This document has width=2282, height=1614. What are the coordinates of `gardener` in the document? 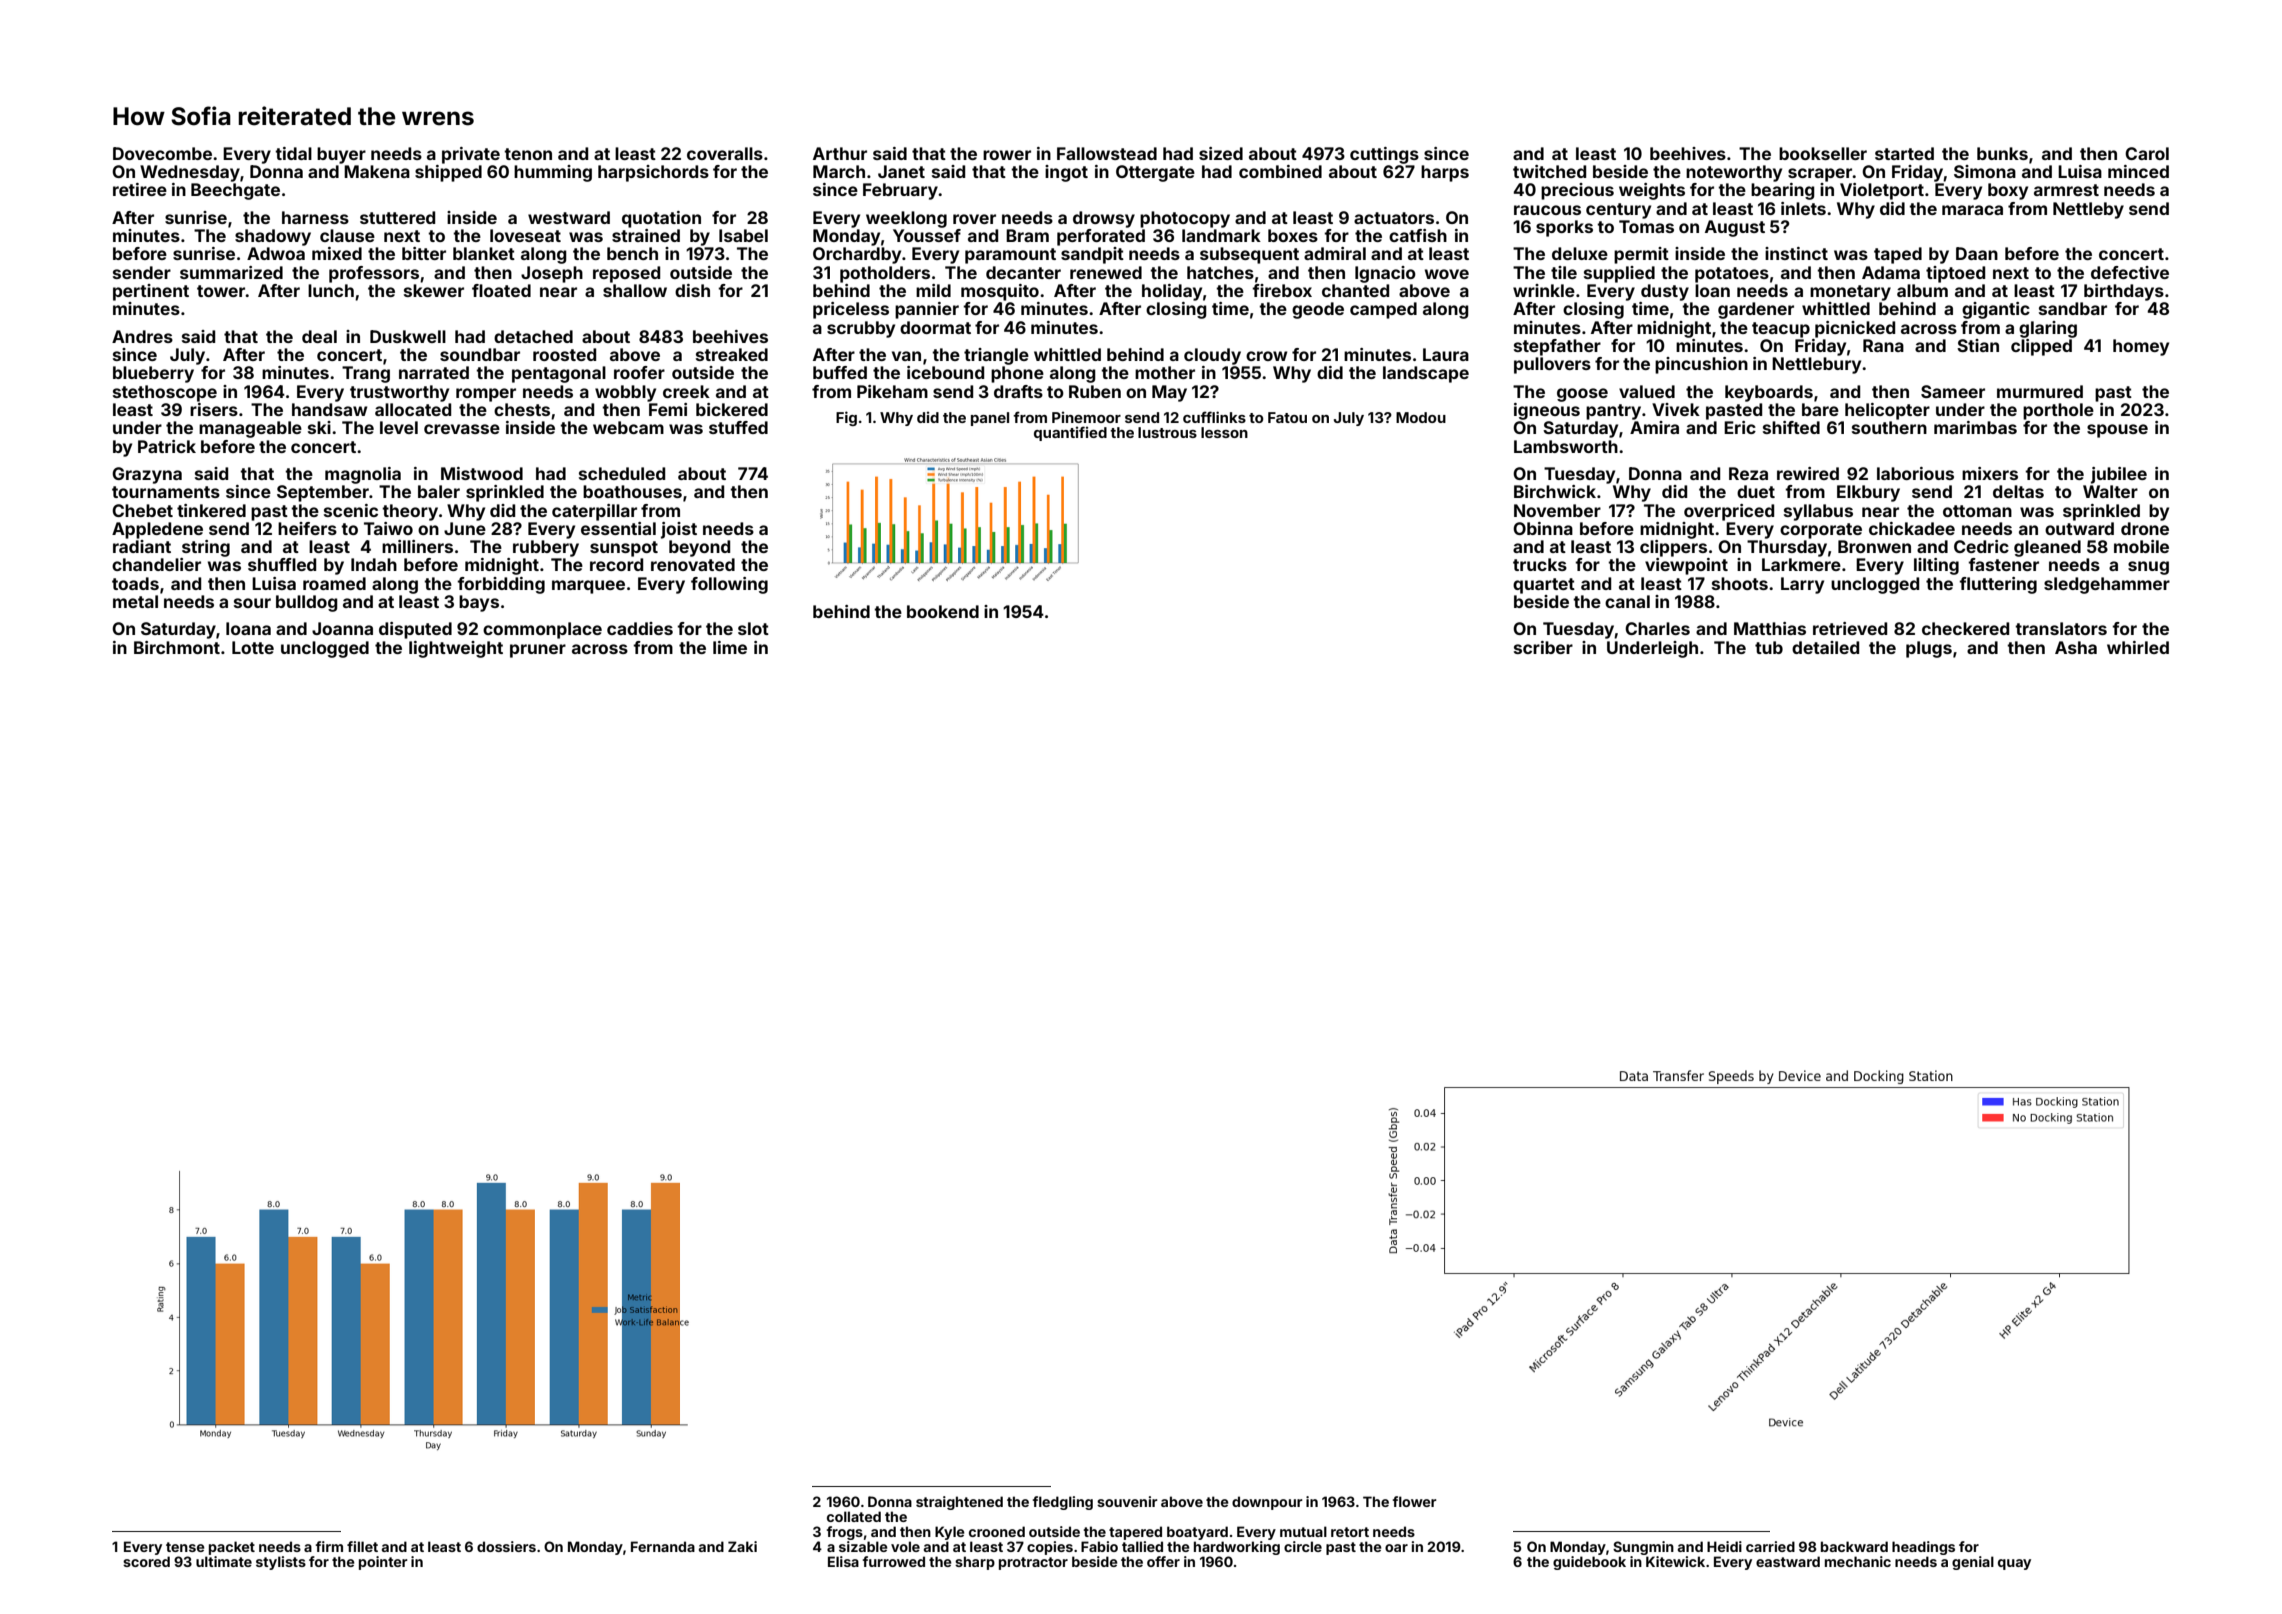 It's located at (1756, 310).
